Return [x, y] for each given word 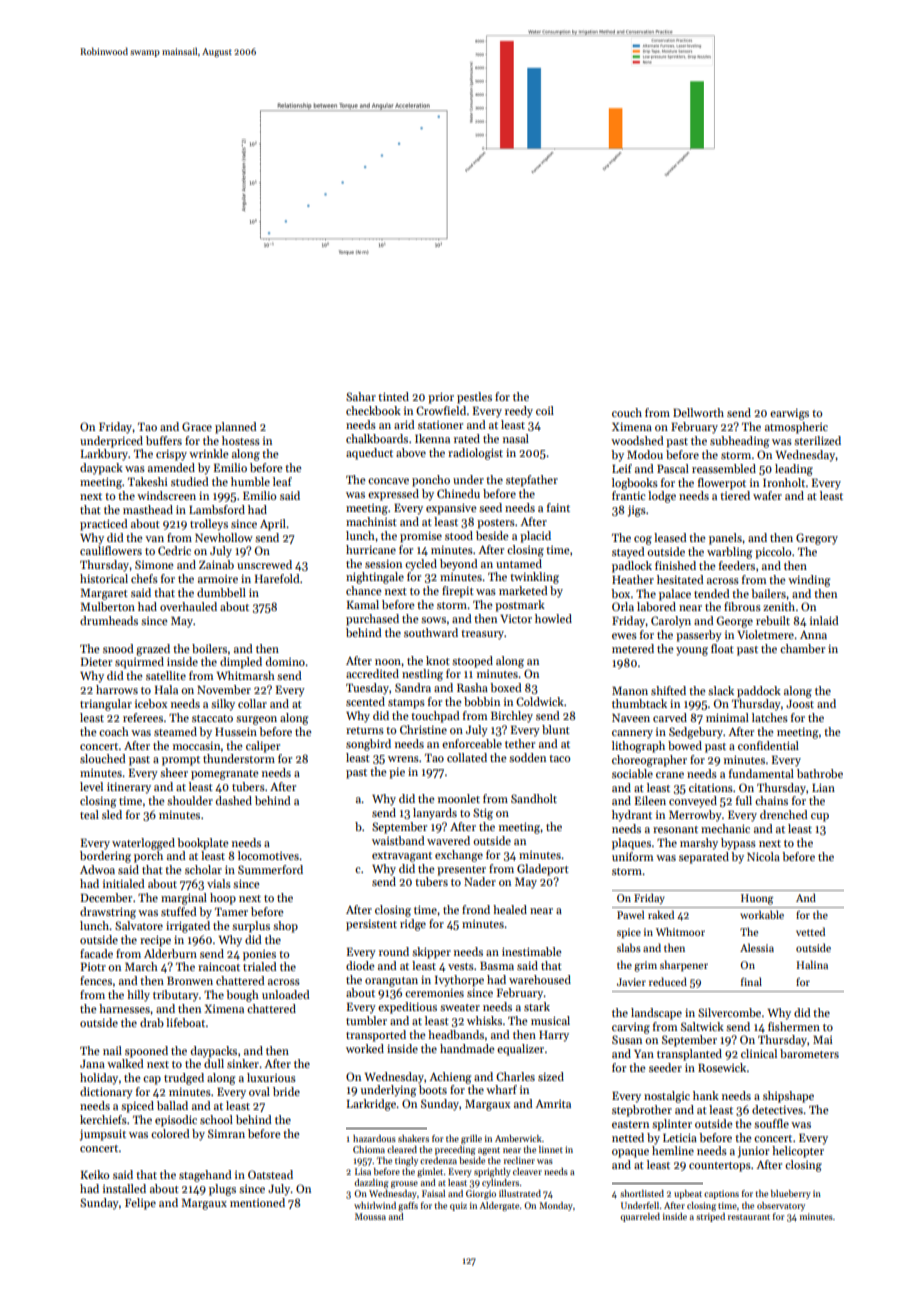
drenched [784, 814]
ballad [172, 1105]
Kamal [363, 604]
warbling [729, 553]
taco [559, 758]
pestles [474, 398]
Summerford [270, 869]
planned [236, 428]
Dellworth [698, 412]
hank [706, 1095]
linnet [551, 1149]
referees [143, 717]
